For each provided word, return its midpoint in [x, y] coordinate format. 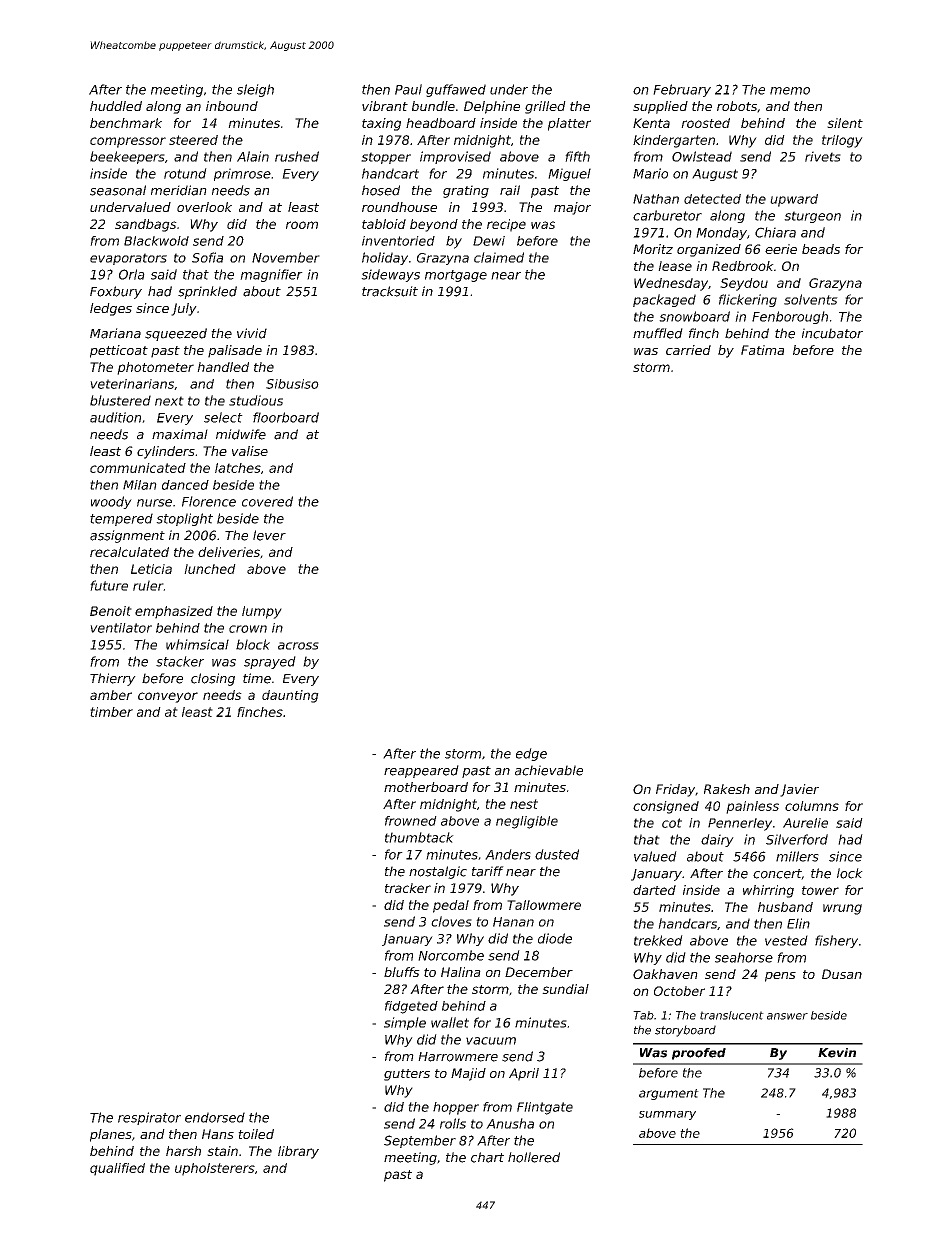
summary [667, 1115]
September [420, 1141]
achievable [549, 770]
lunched [210, 569]
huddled [116, 106]
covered [267, 501]
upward [794, 200]
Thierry [113, 679]
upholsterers [215, 1169]
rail [510, 190]
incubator [832, 333]
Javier [799, 790]
